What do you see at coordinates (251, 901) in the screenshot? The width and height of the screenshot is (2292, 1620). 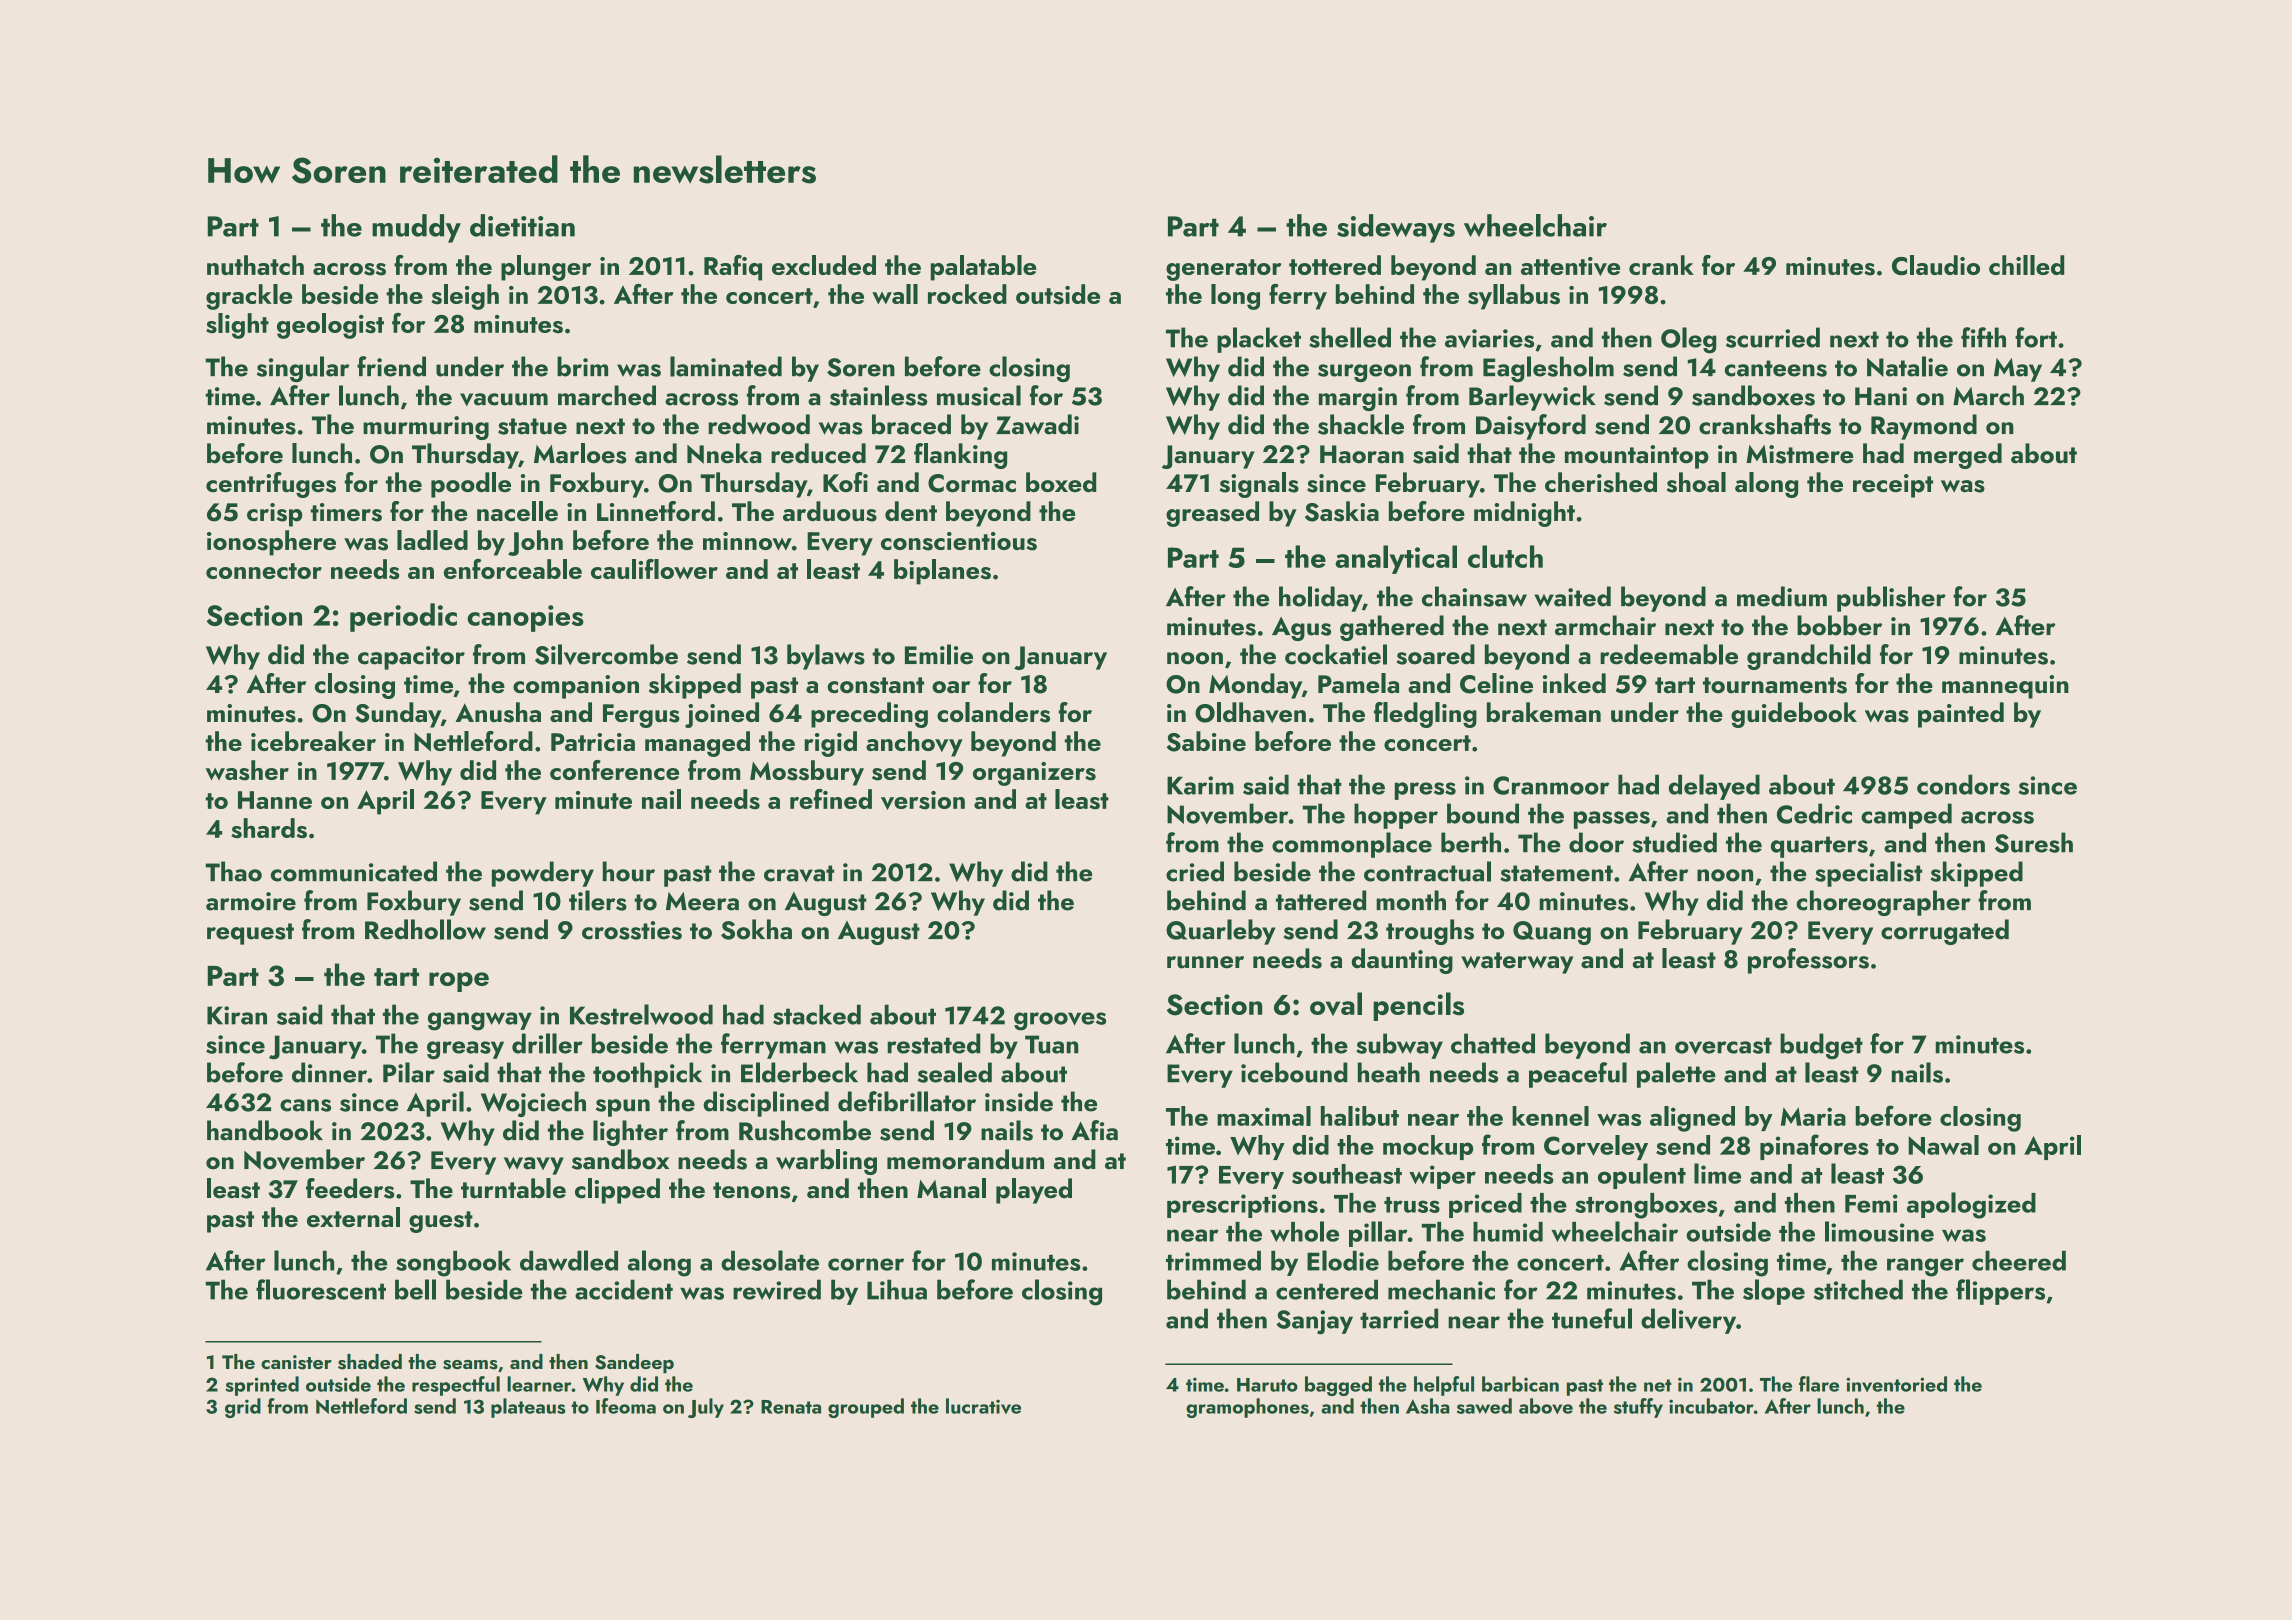 I see `armoire` at bounding box center [251, 901].
